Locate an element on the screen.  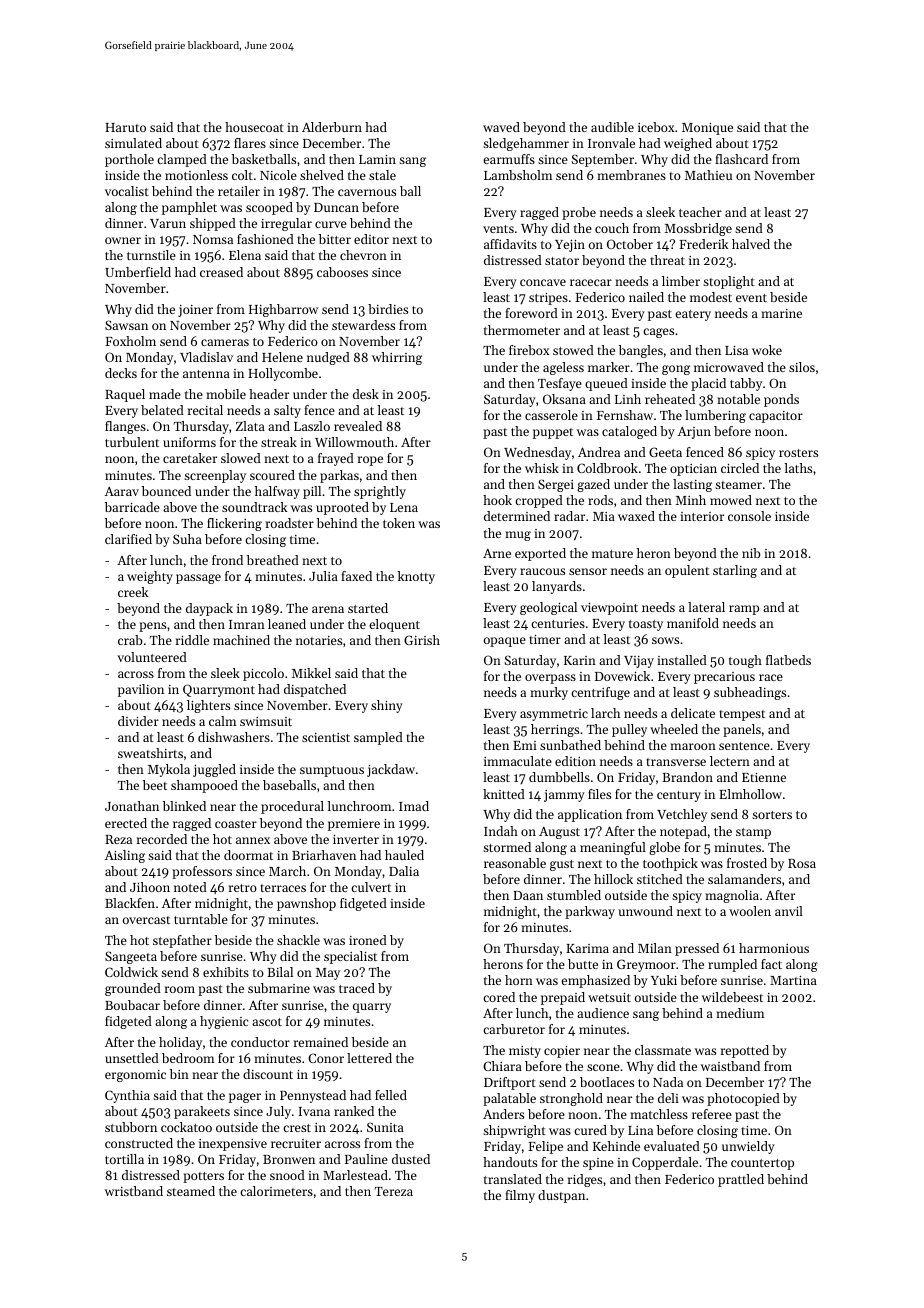
Monique is located at coordinates (707, 129).
